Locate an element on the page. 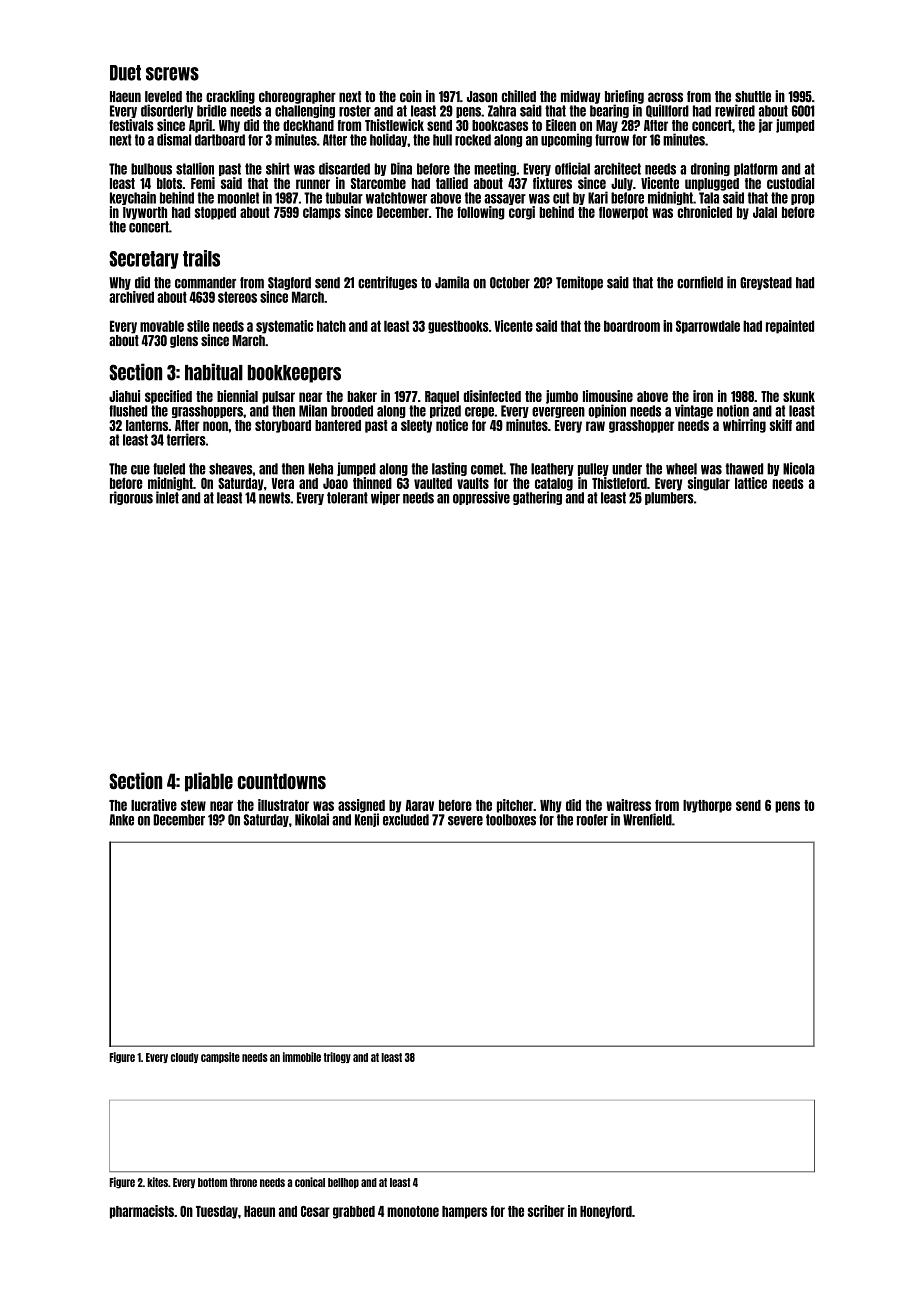 This document has width=924, height=1308. Greystead is located at coordinates (766, 283).
